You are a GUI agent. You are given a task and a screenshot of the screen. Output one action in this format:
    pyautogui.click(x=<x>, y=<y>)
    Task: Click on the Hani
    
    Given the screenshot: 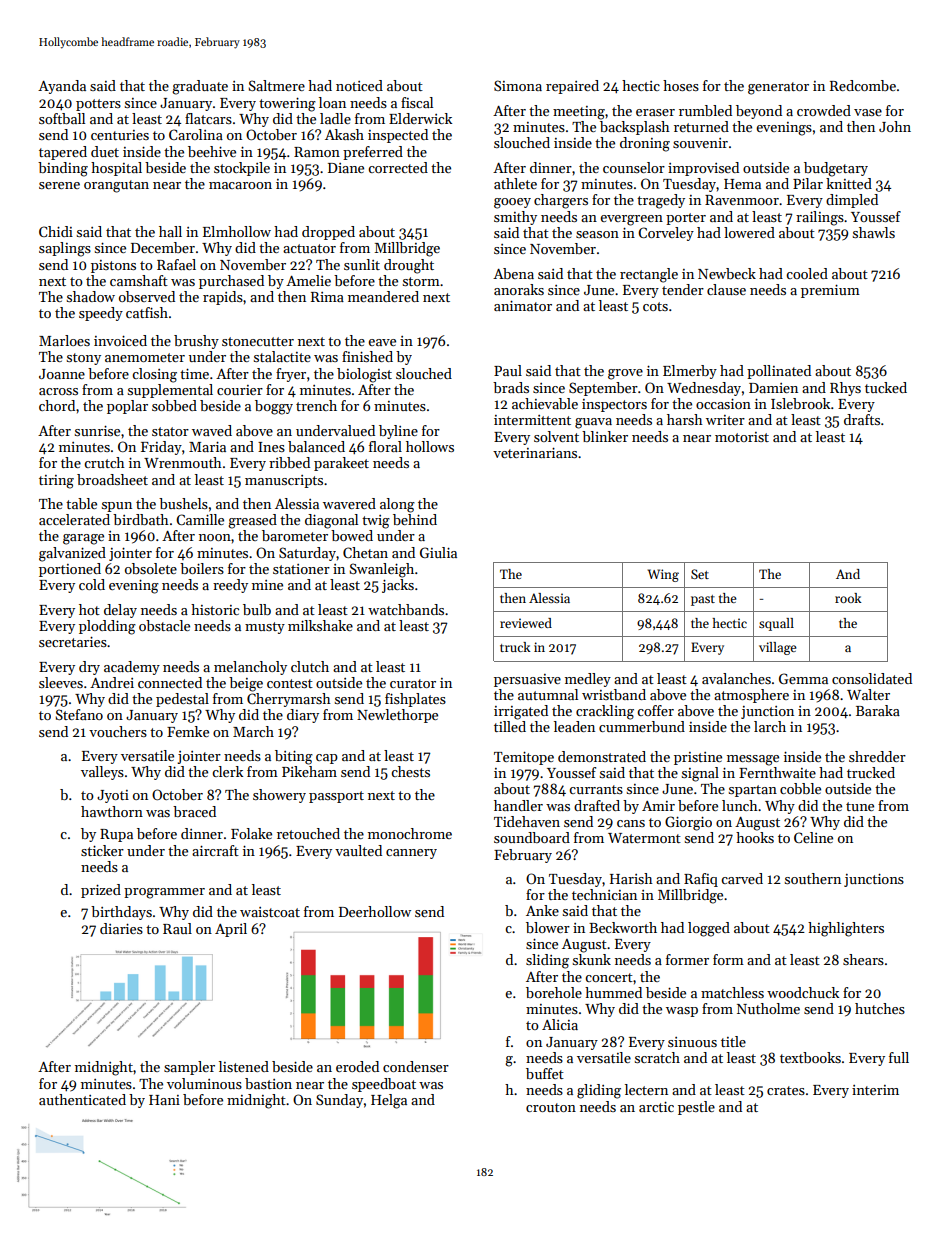 What is the action you would take?
    pyautogui.click(x=164, y=1100)
